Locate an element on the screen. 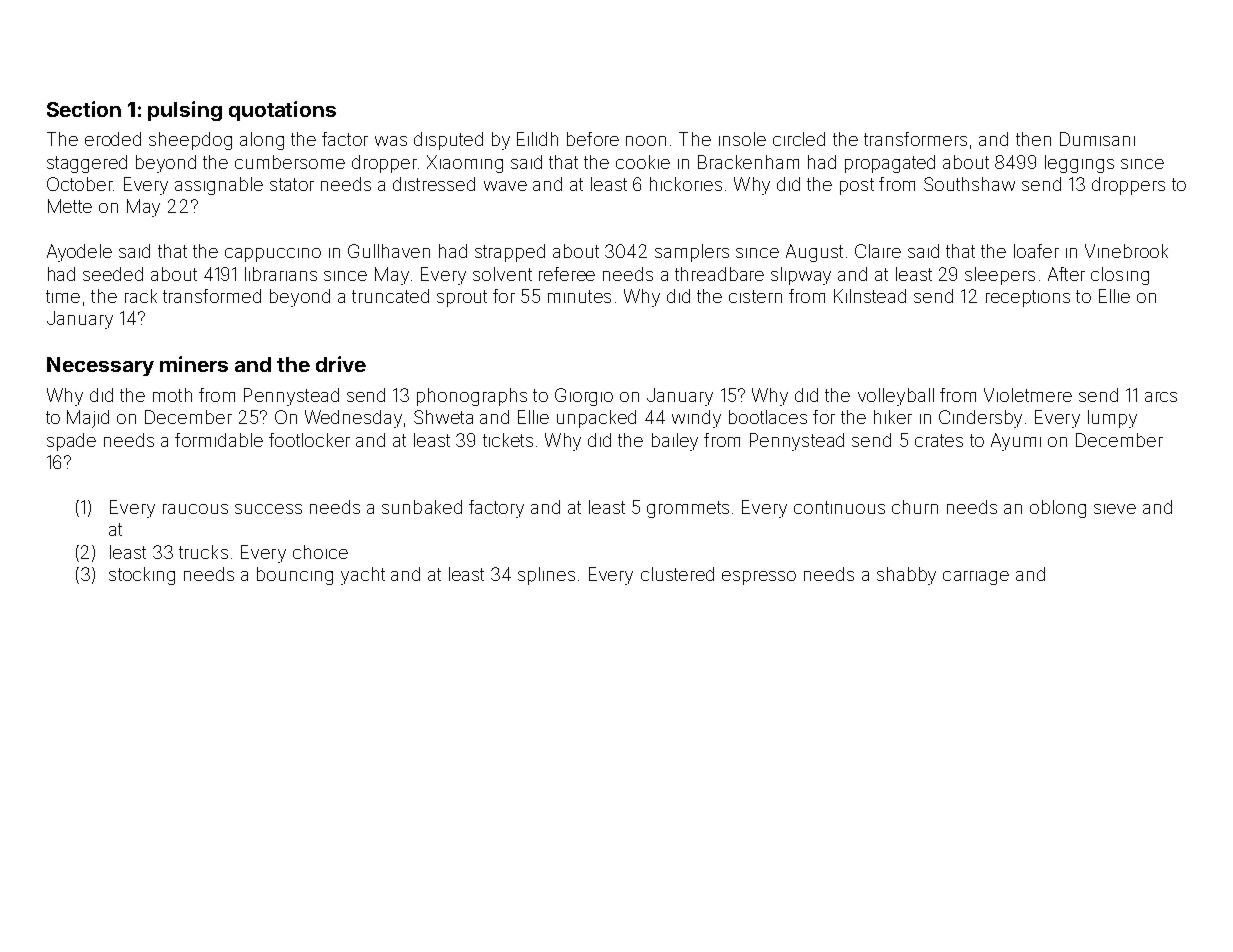  seeded is located at coordinates (113, 274).
